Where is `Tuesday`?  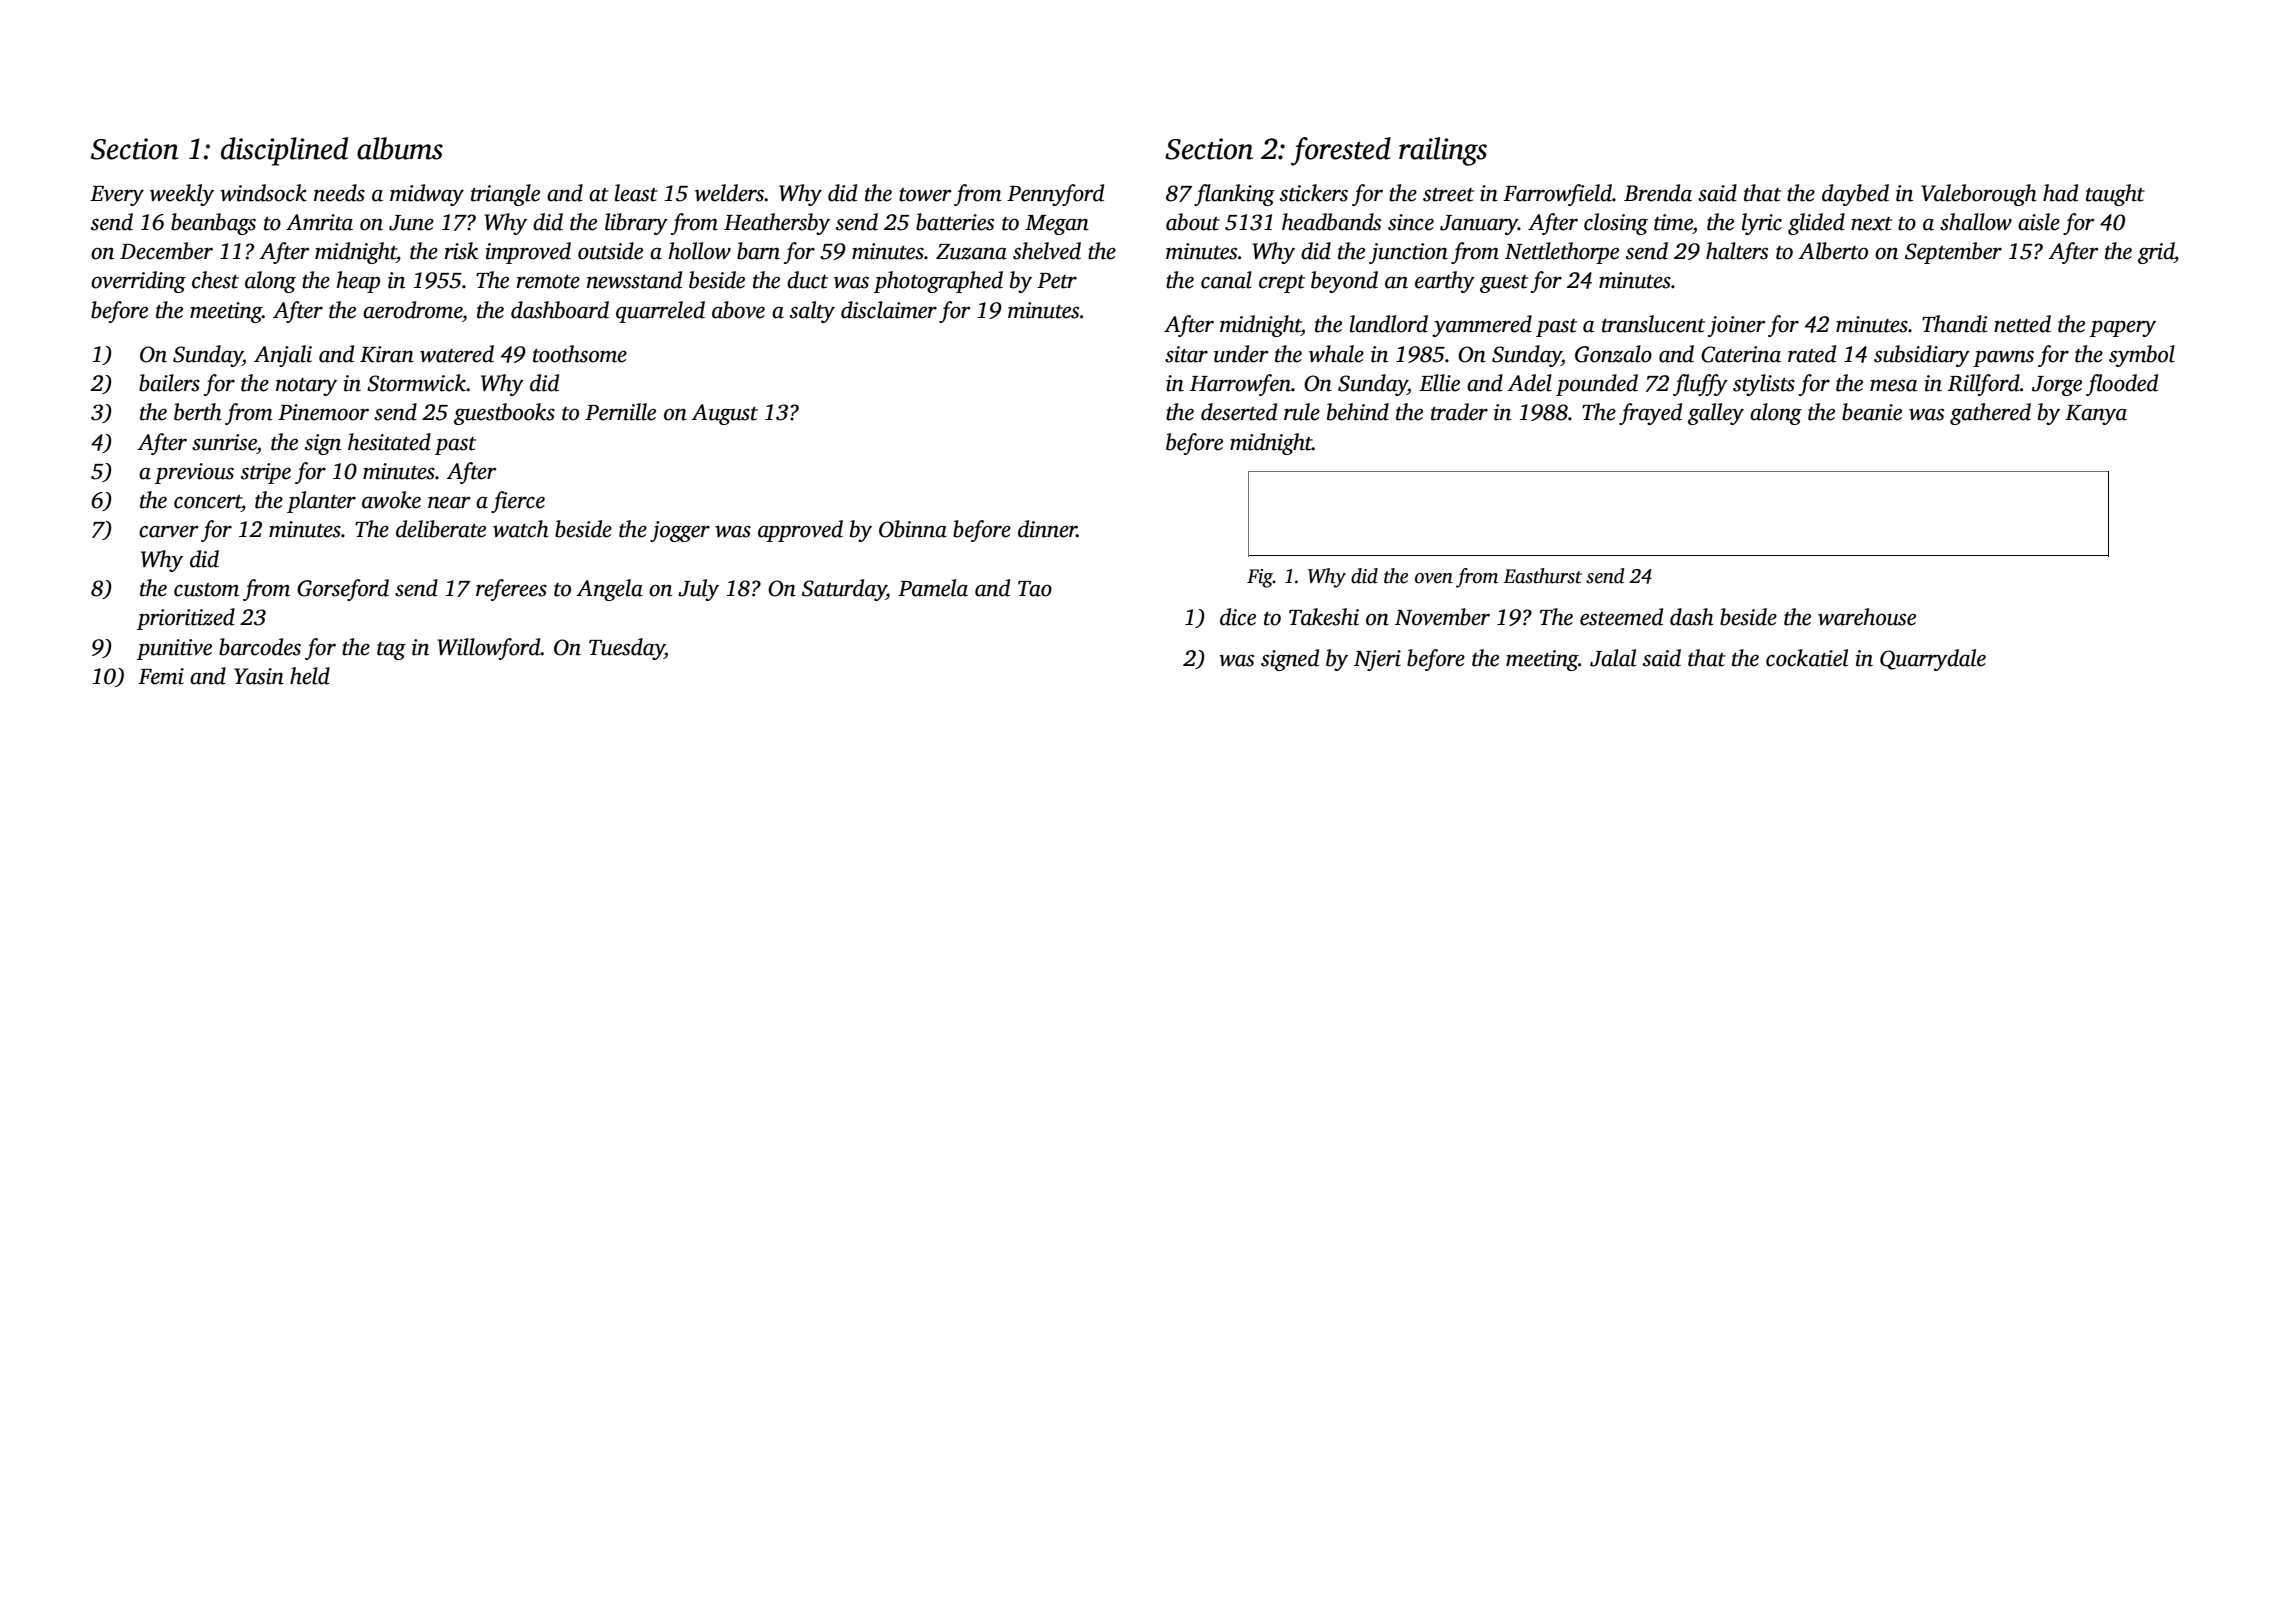
Tuesday is located at coordinates (627, 649).
